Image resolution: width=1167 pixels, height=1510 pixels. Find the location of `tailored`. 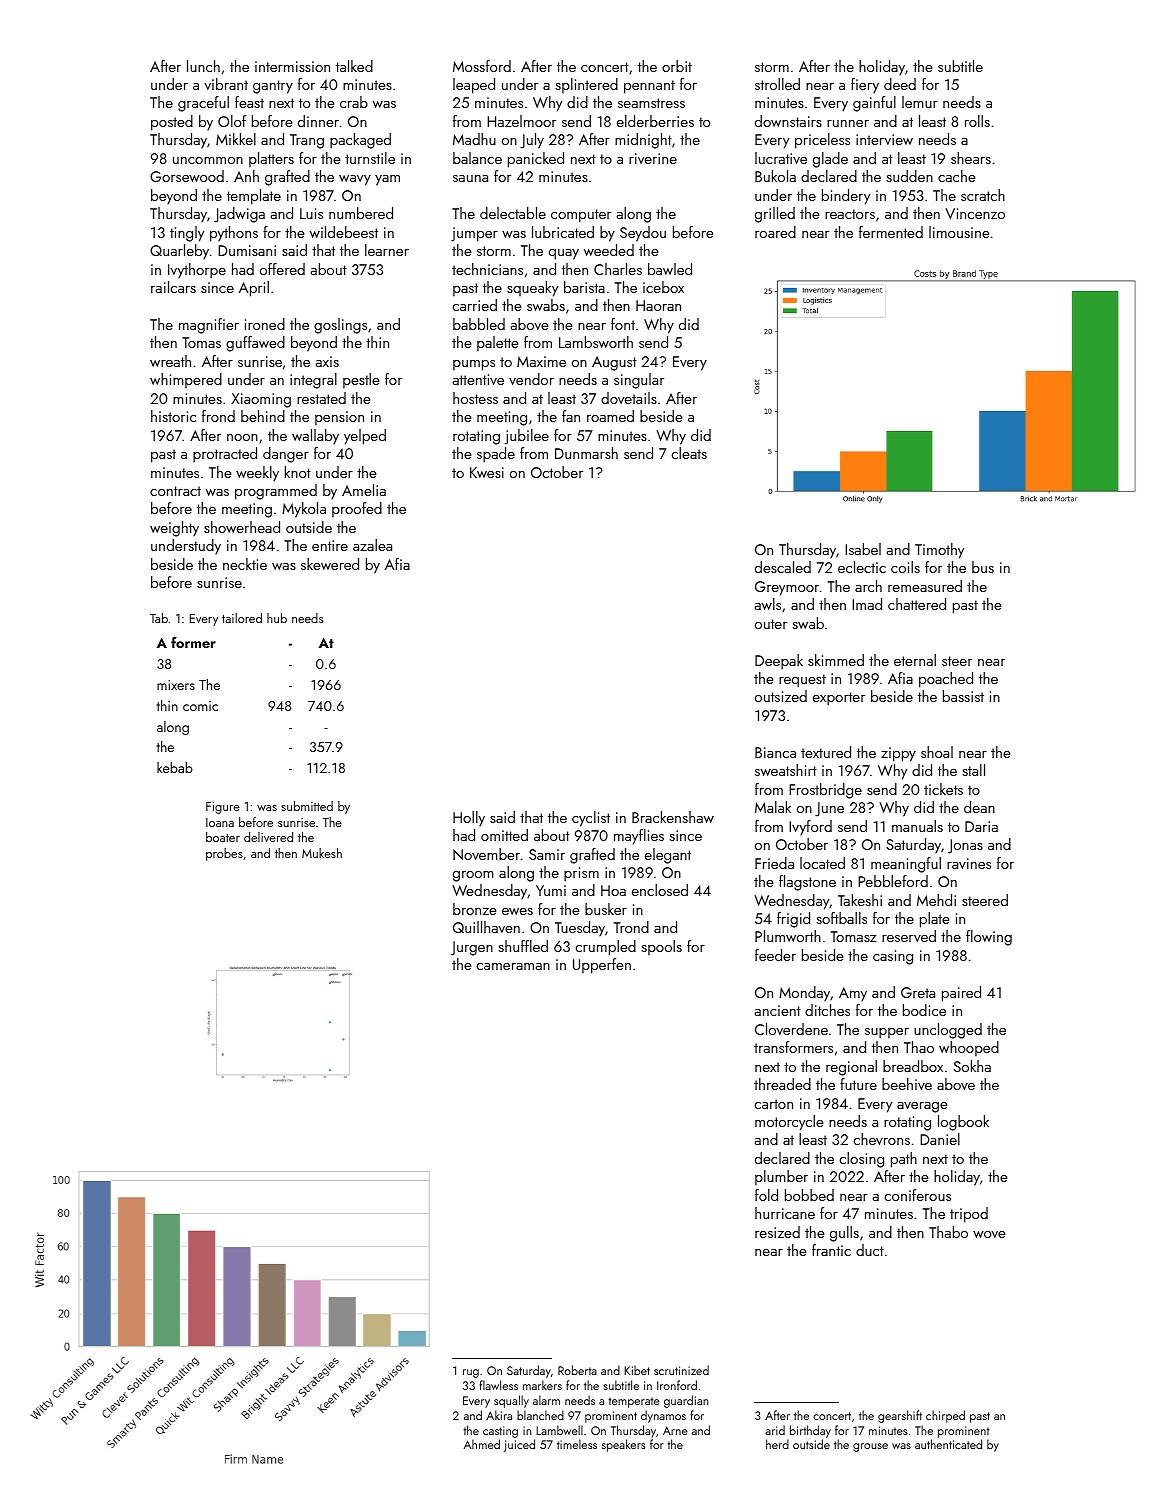

tailored is located at coordinates (242, 618).
